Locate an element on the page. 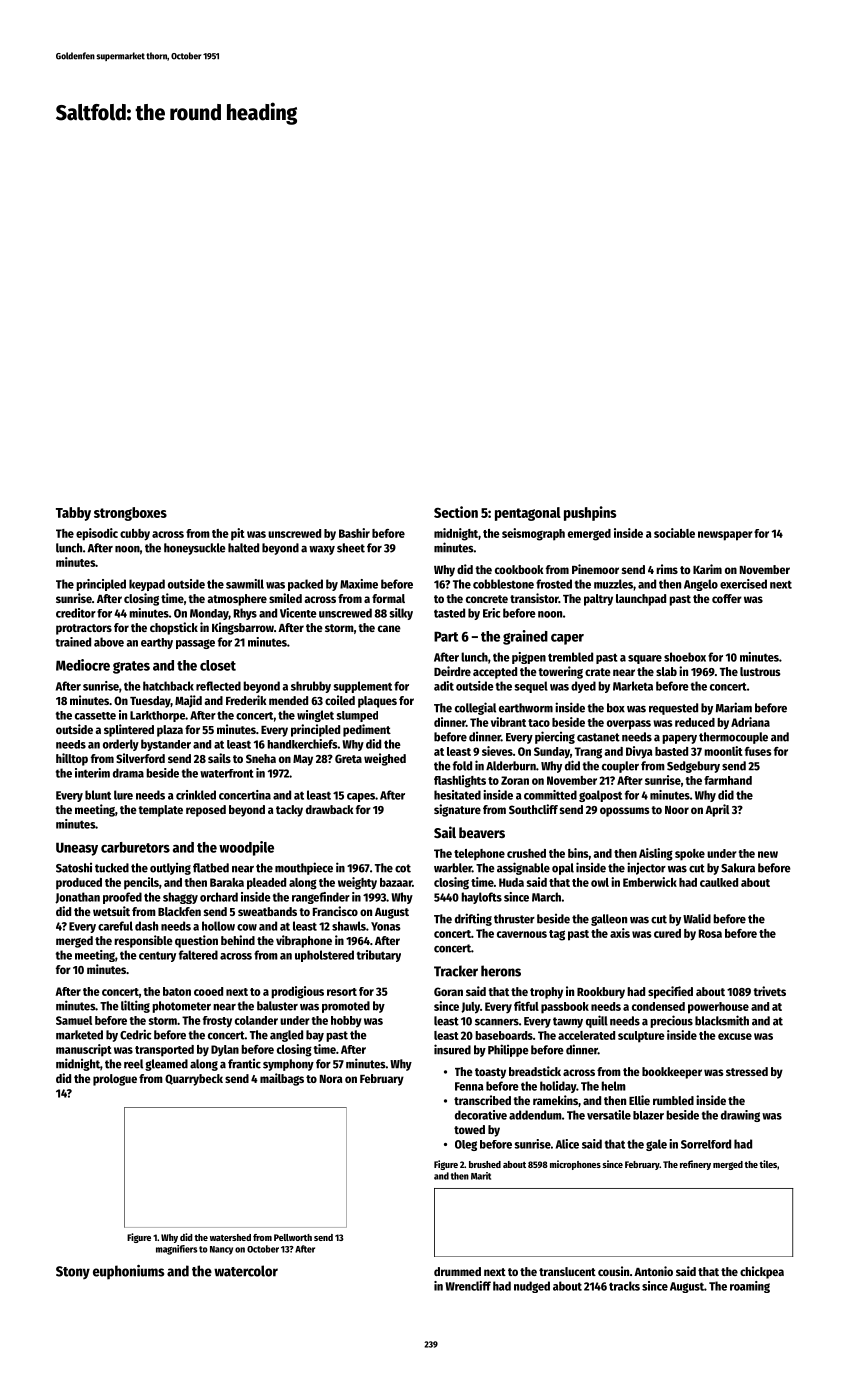 The width and height of the image is (849, 1400). microphones is located at coordinates (575, 1165).
